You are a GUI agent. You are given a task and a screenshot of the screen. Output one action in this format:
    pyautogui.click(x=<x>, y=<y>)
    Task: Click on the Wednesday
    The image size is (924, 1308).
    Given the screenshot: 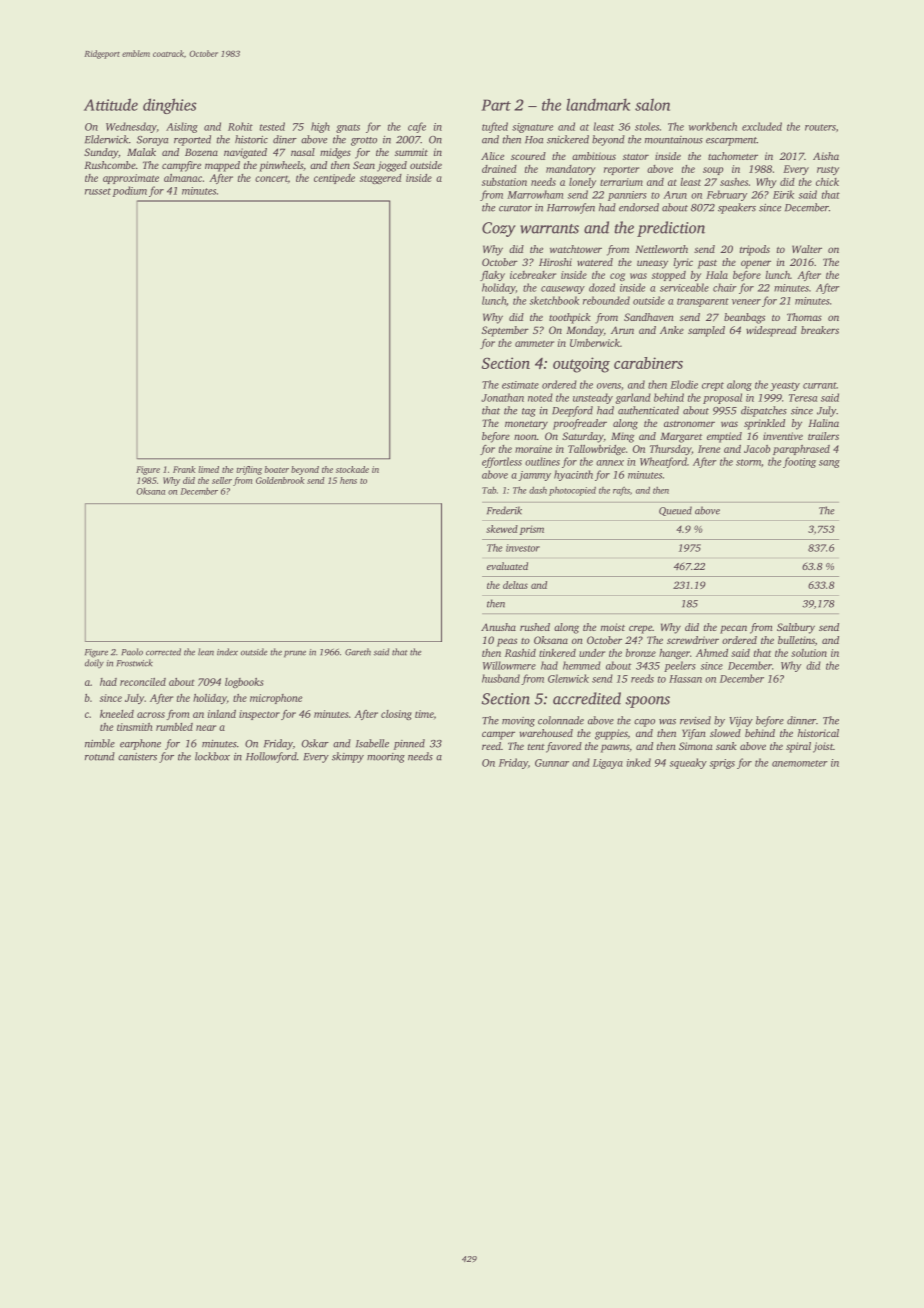 What is the action you would take?
    pyautogui.click(x=131, y=127)
